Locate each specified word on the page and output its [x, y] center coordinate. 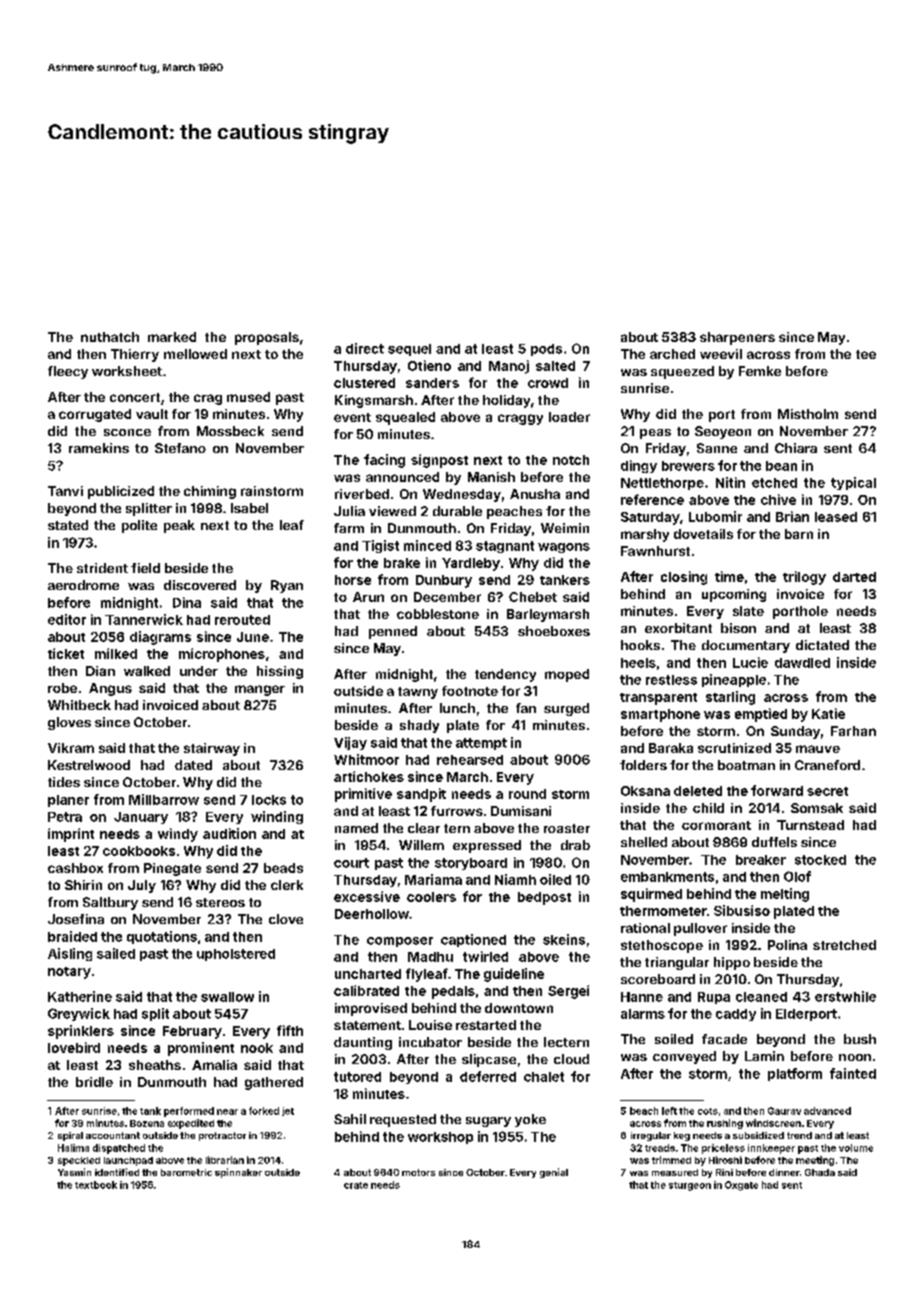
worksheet [127, 371]
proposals [267, 338]
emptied [761, 715]
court [351, 863]
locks [269, 800]
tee [866, 354]
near [227, 1112]
